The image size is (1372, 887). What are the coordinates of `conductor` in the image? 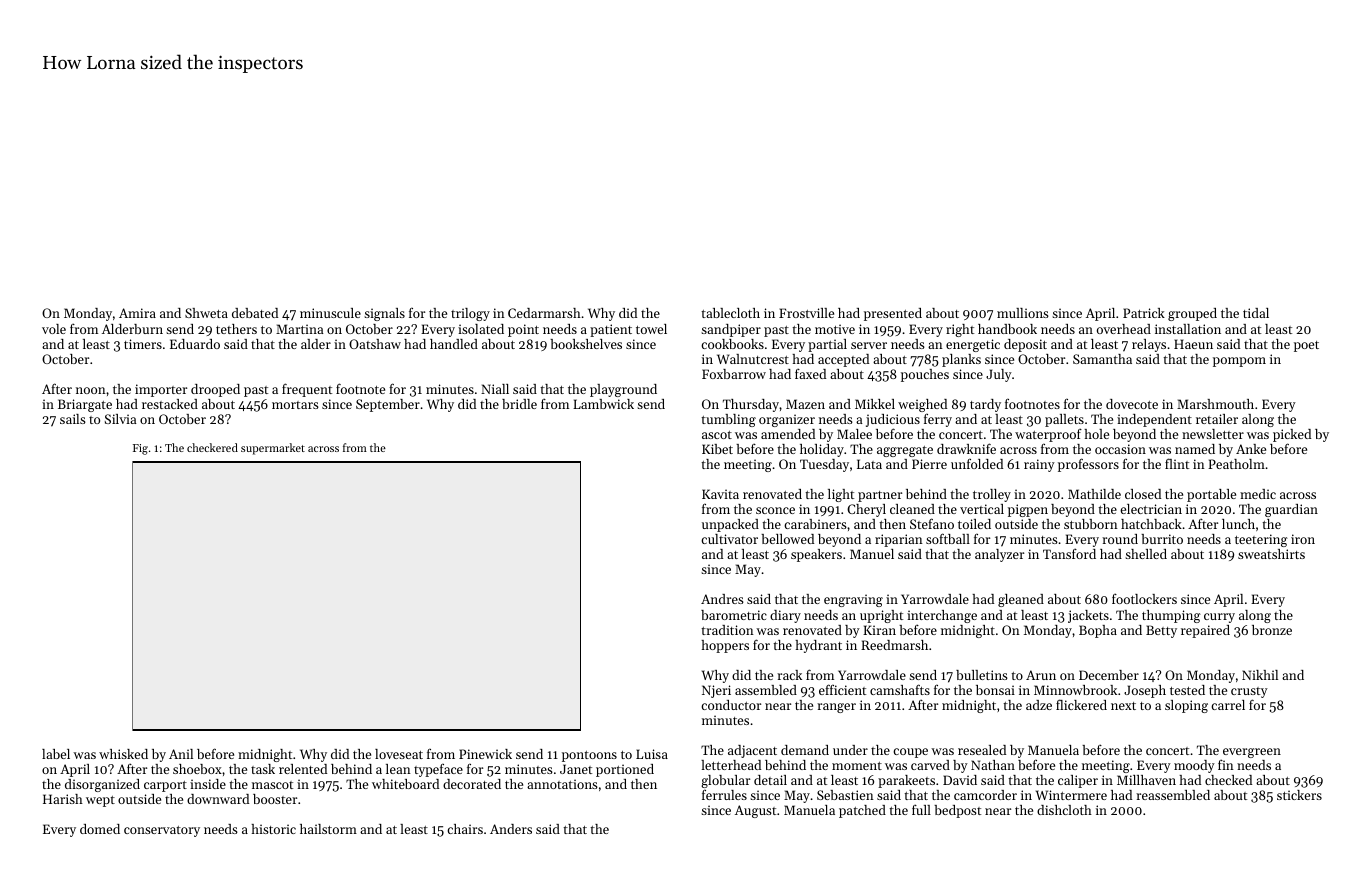 It's located at (731, 705).
